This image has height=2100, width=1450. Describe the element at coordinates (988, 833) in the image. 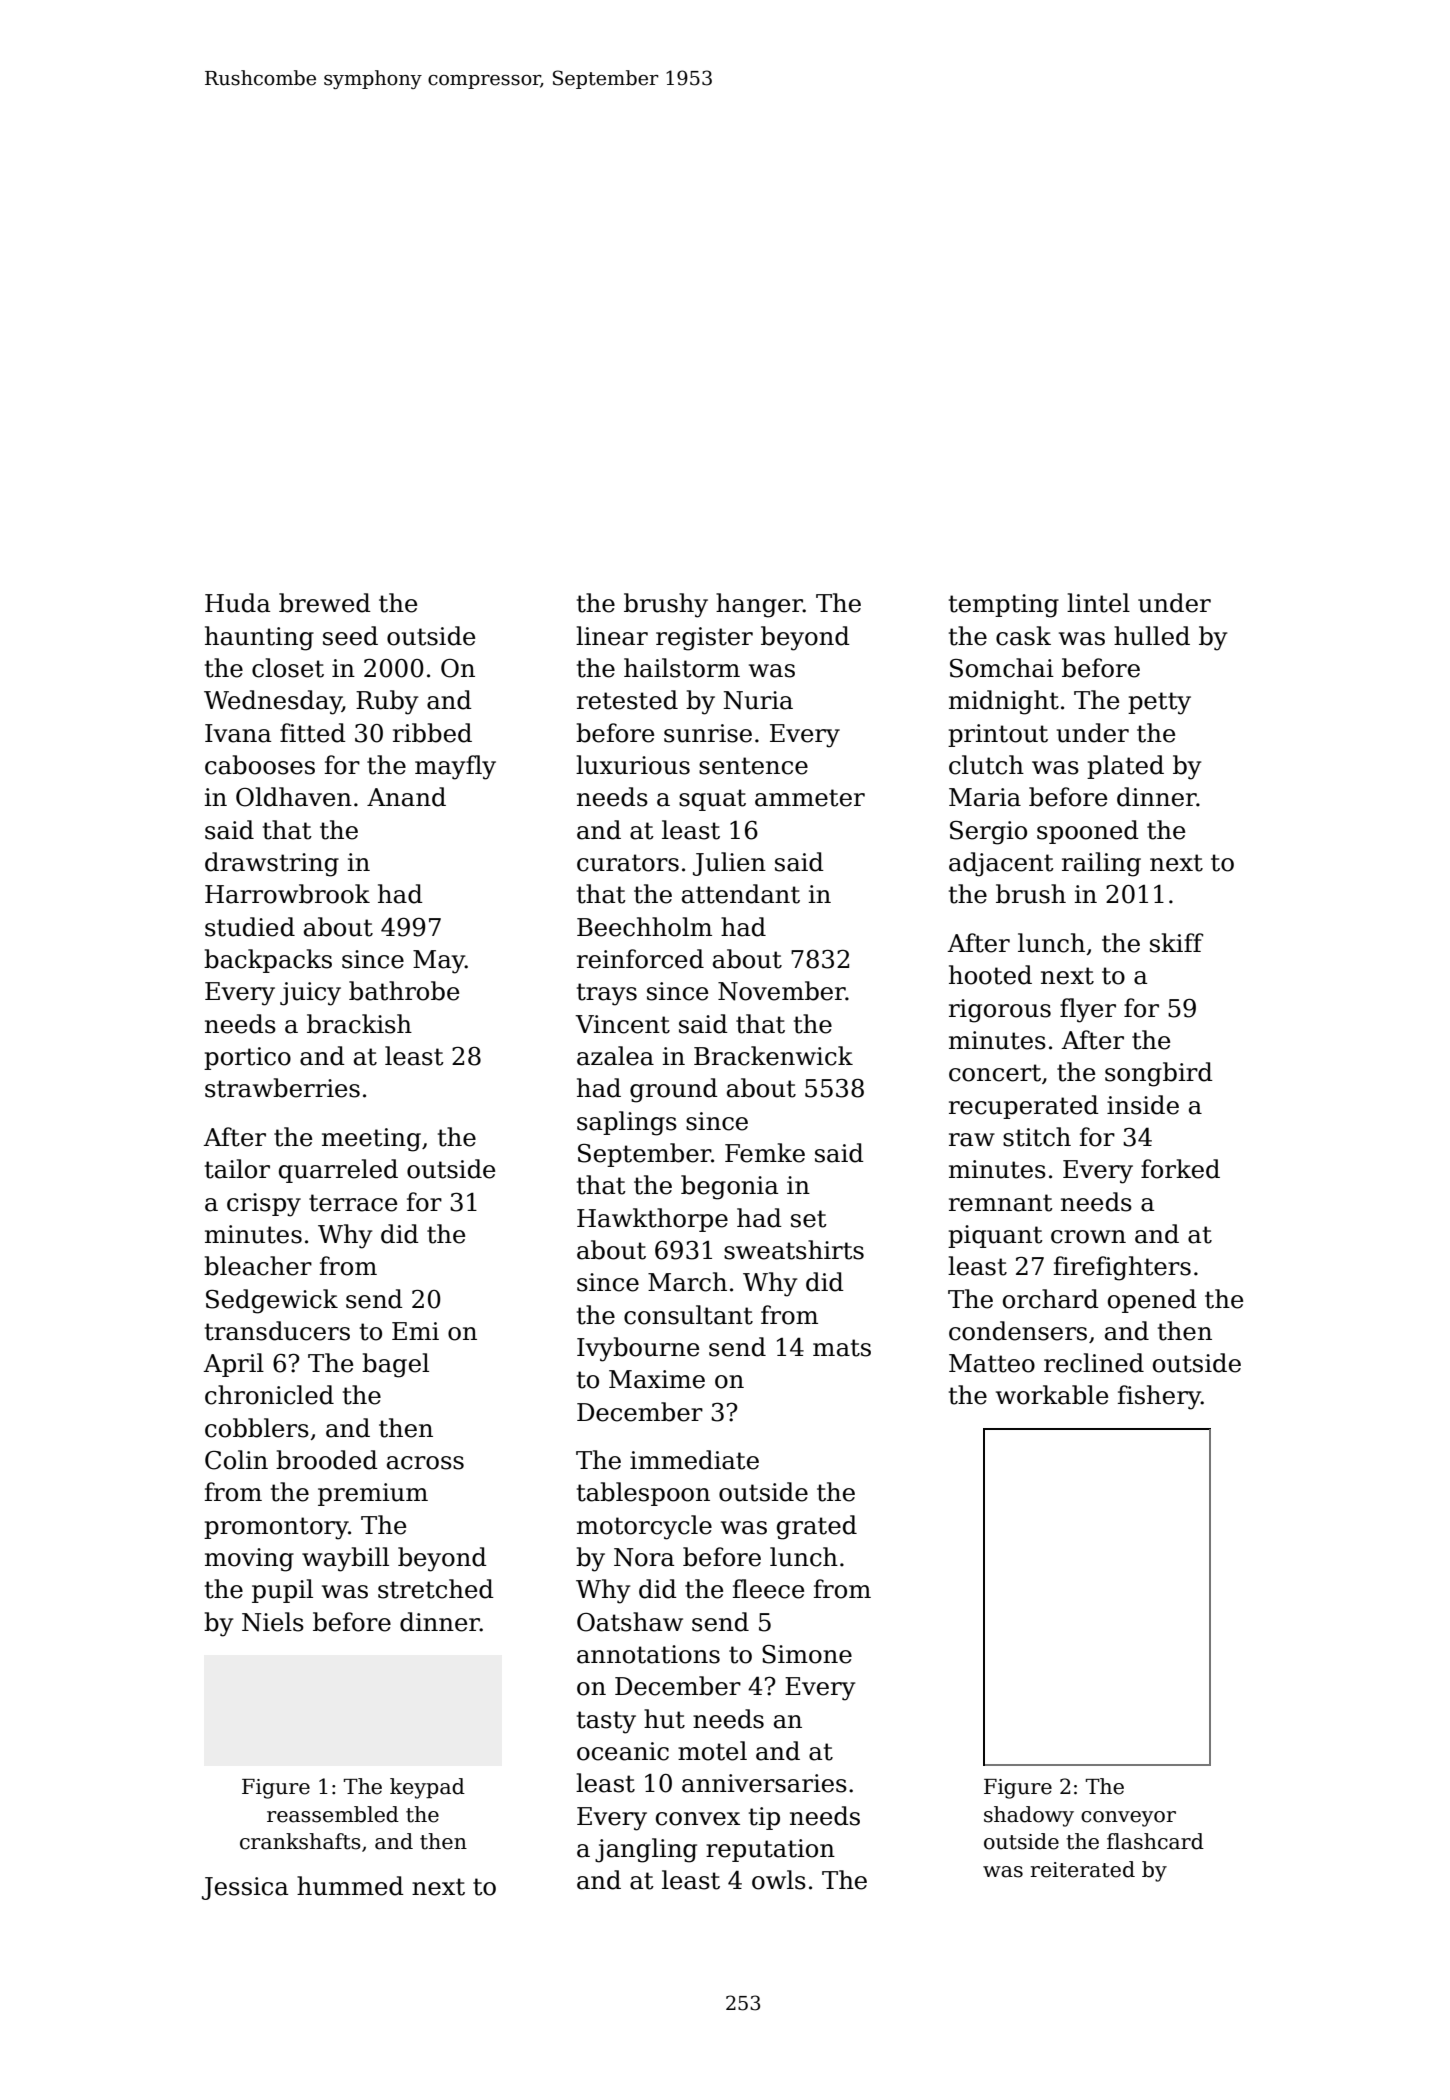

I see `Sergio` at that location.
